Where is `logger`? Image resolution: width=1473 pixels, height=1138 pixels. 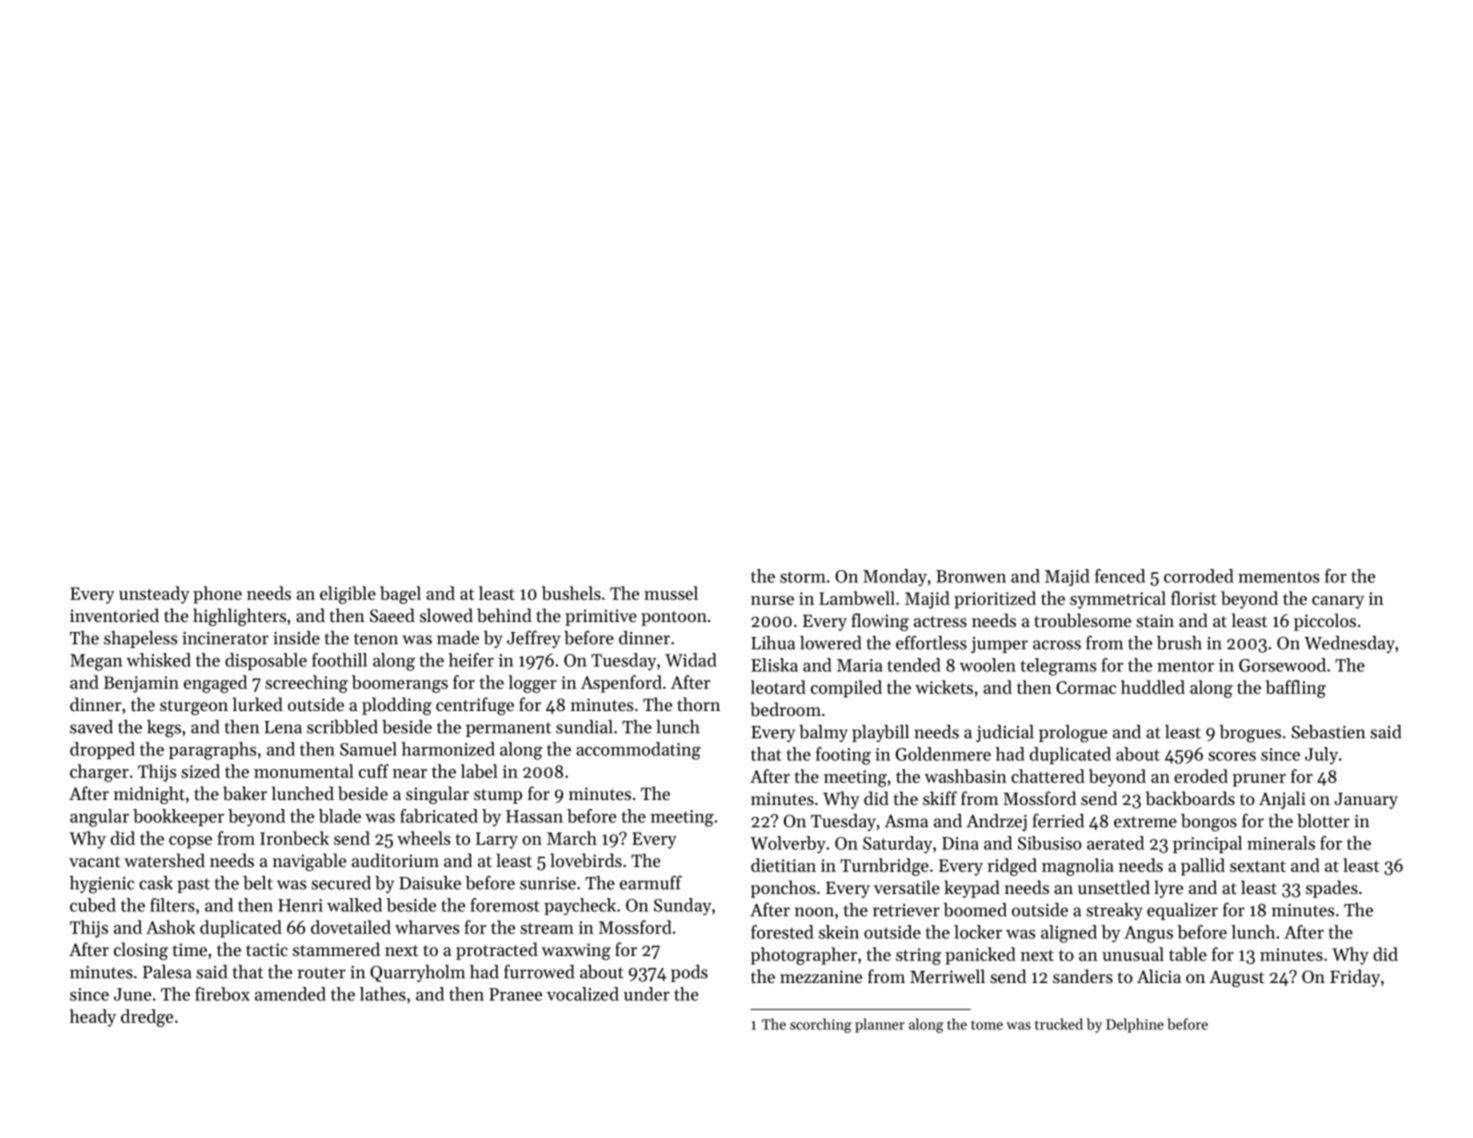
logger is located at coordinates (532, 684).
